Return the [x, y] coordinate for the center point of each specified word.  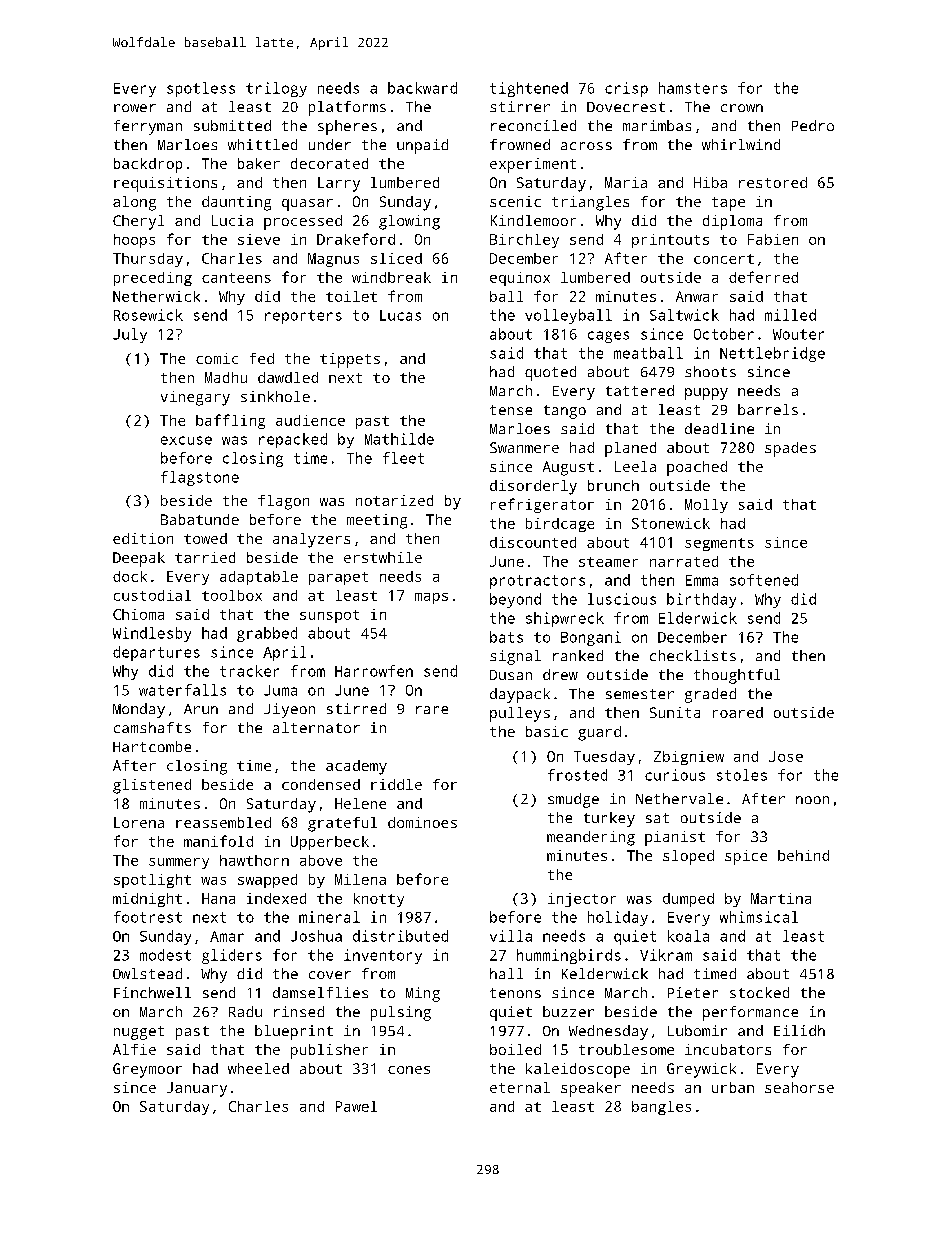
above [321, 860]
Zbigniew [689, 758]
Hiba [710, 182]
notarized [394, 500]
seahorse [799, 1087]
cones [409, 1070]
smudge [573, 800]
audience [310, 420]
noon [812, 800]
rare [432, 710]
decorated [329, 163]
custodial [152, 595]
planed [630, 449]
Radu [245, 1011]
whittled [262, 144]
